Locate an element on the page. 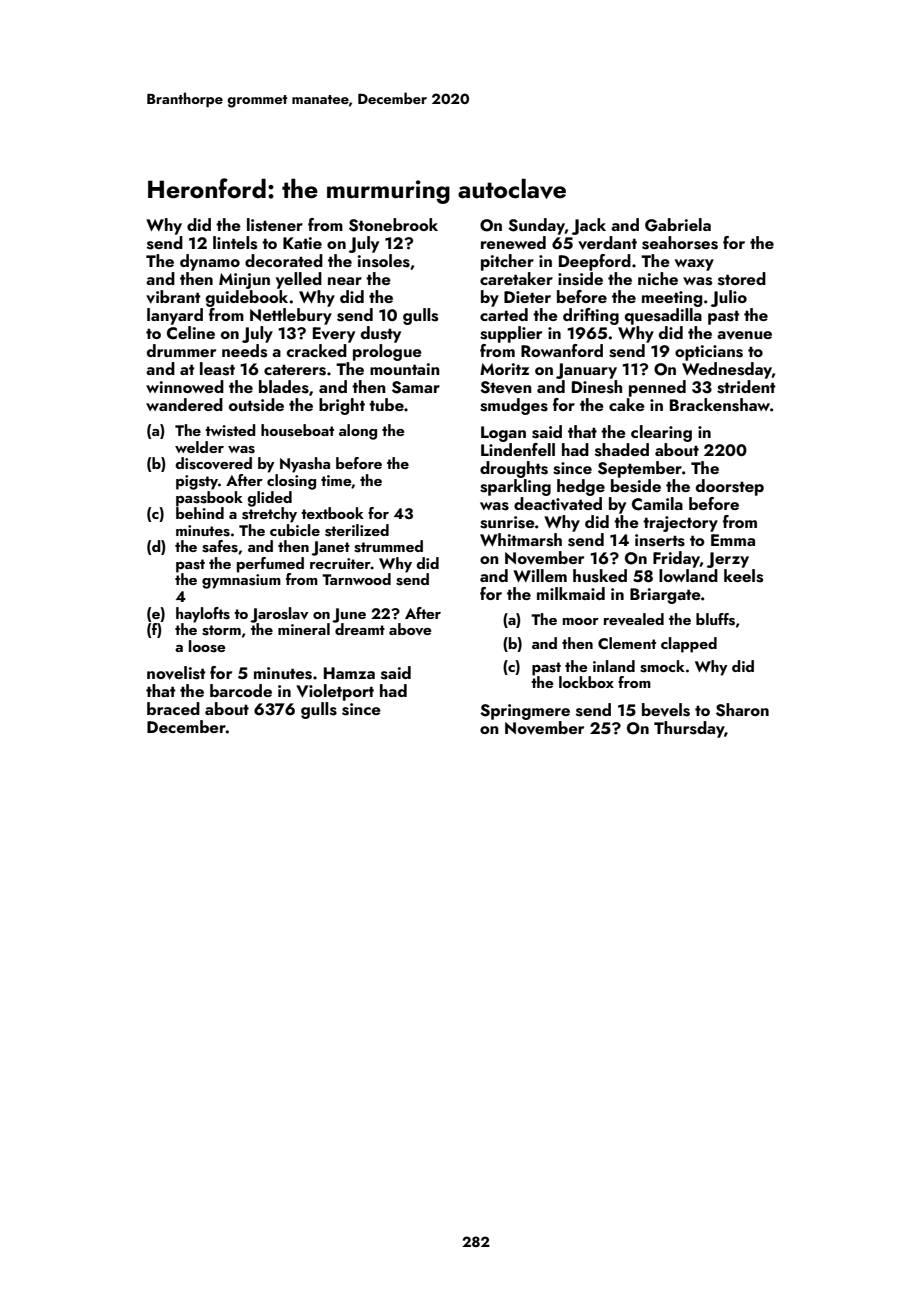 Image resolution: width=924 pixels, height=1311 pixels. Violetport is located at coordinates (335, 692).
